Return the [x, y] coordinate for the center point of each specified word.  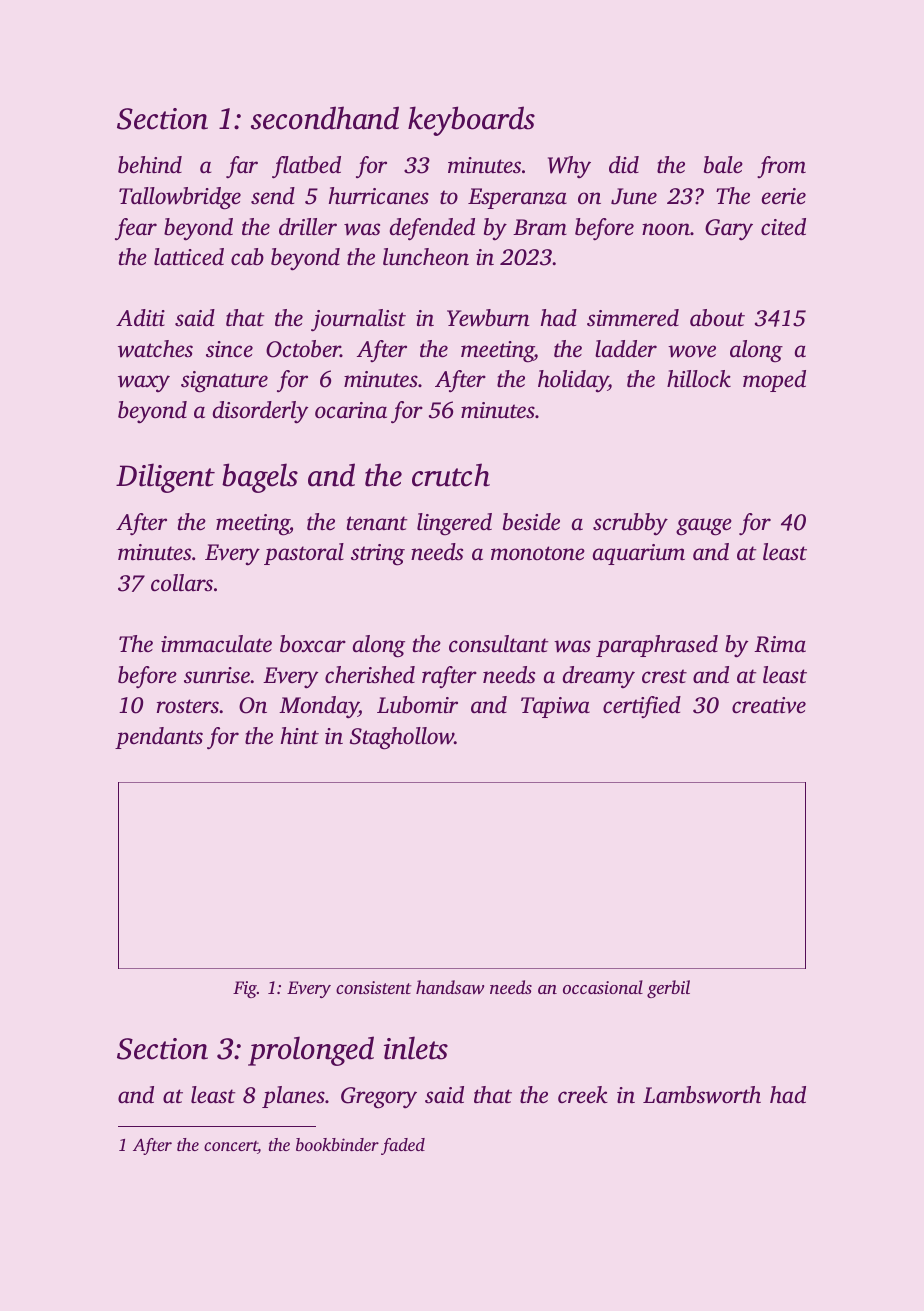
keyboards [471, 121]
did [624, 165]
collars [182, 583]
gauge [704, 527]
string [378, 555]
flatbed [306, 167]
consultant [499, 644]
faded [403, 1146]
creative [769, 705]
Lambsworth [702, 1095]
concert [231, 1147]
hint [300, 736]
